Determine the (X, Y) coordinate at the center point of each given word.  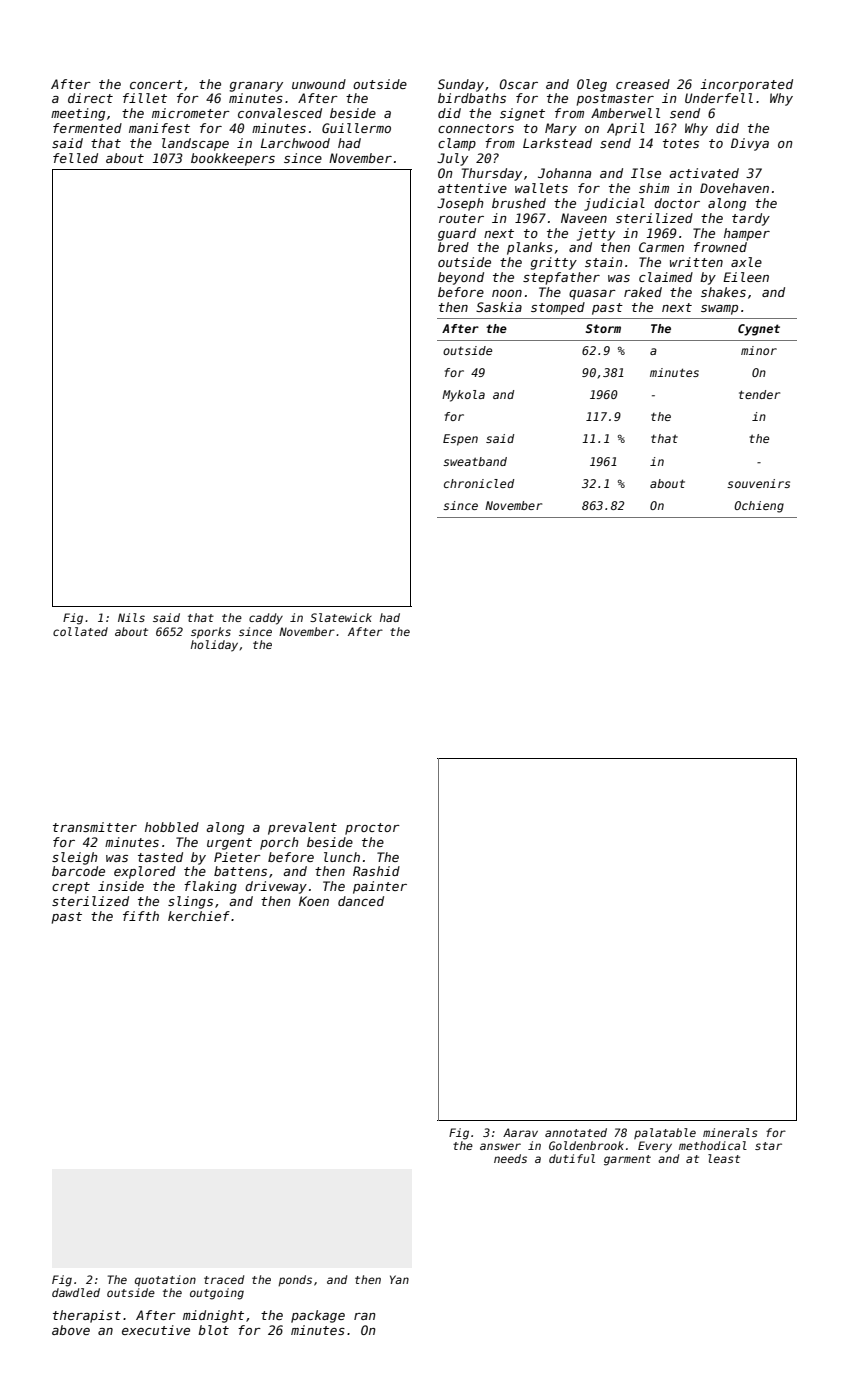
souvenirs (758, 483)
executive (156, 1330)
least (724, 1158)
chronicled (479, 483)
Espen (460, 440)
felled (75, 158)
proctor (372, 829)
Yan (399, 1279)
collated (80, 631)
